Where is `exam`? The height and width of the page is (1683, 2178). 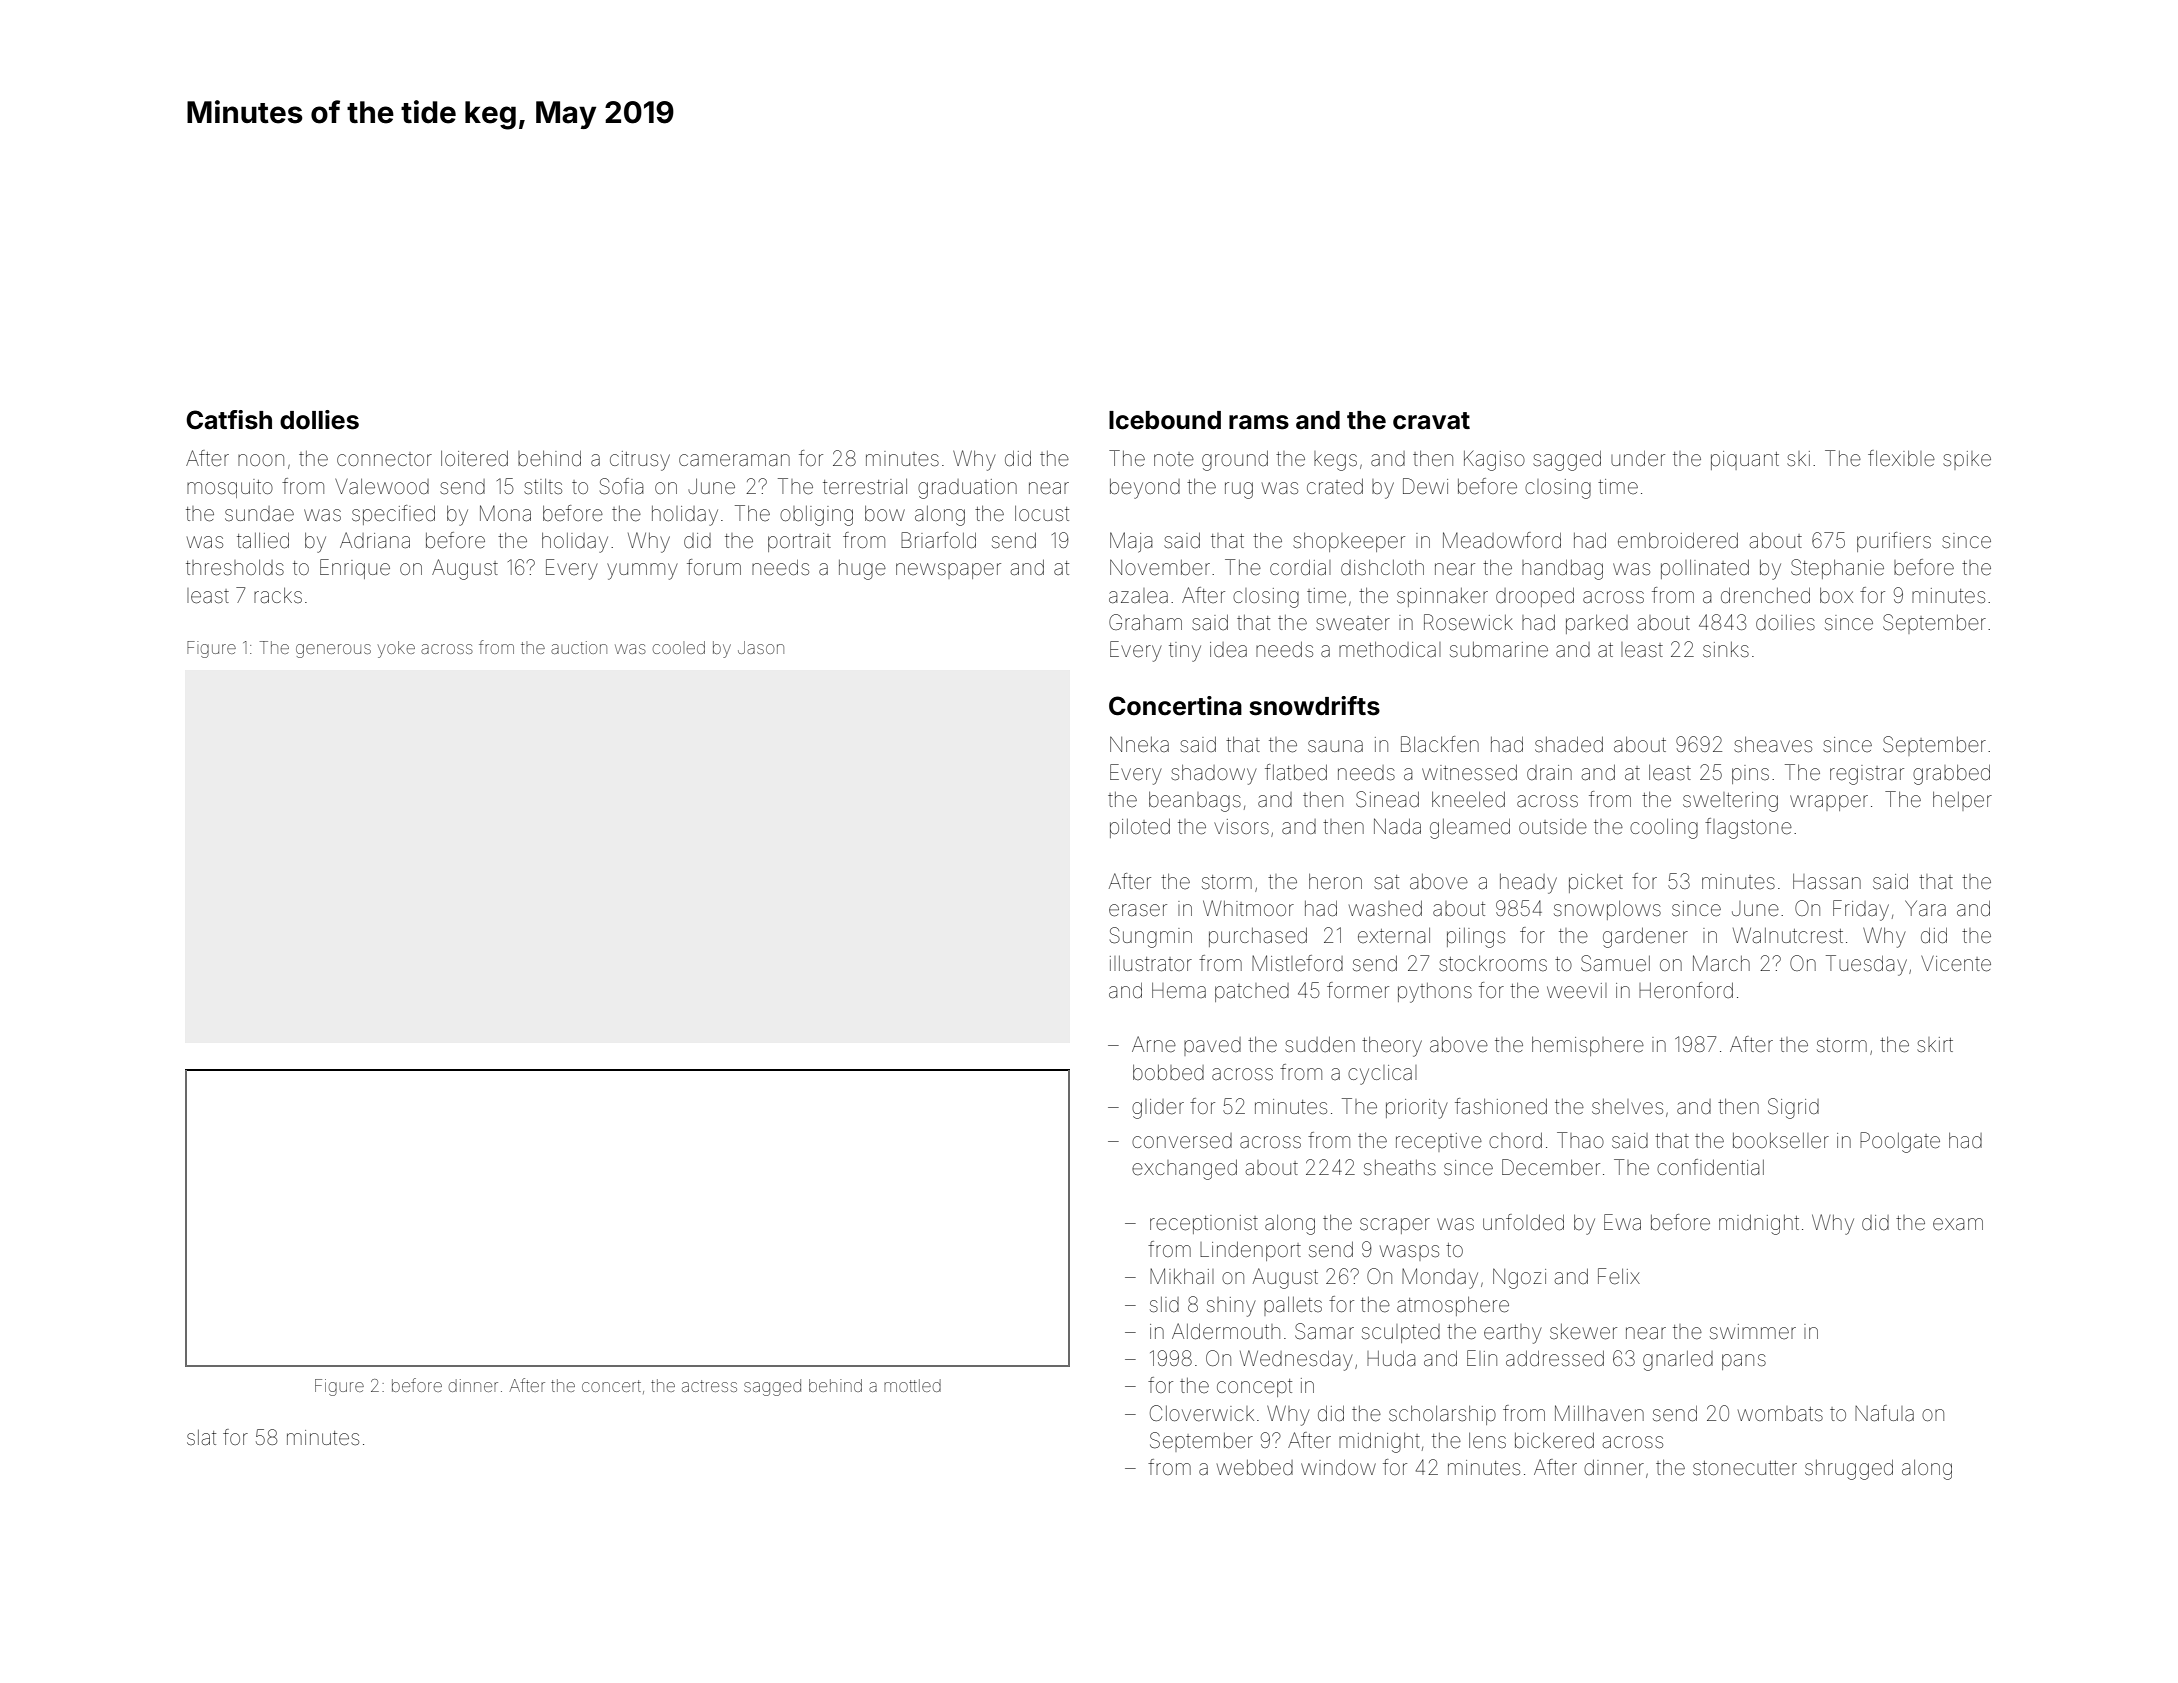
exam is located at coordinates (1958, 1224).
